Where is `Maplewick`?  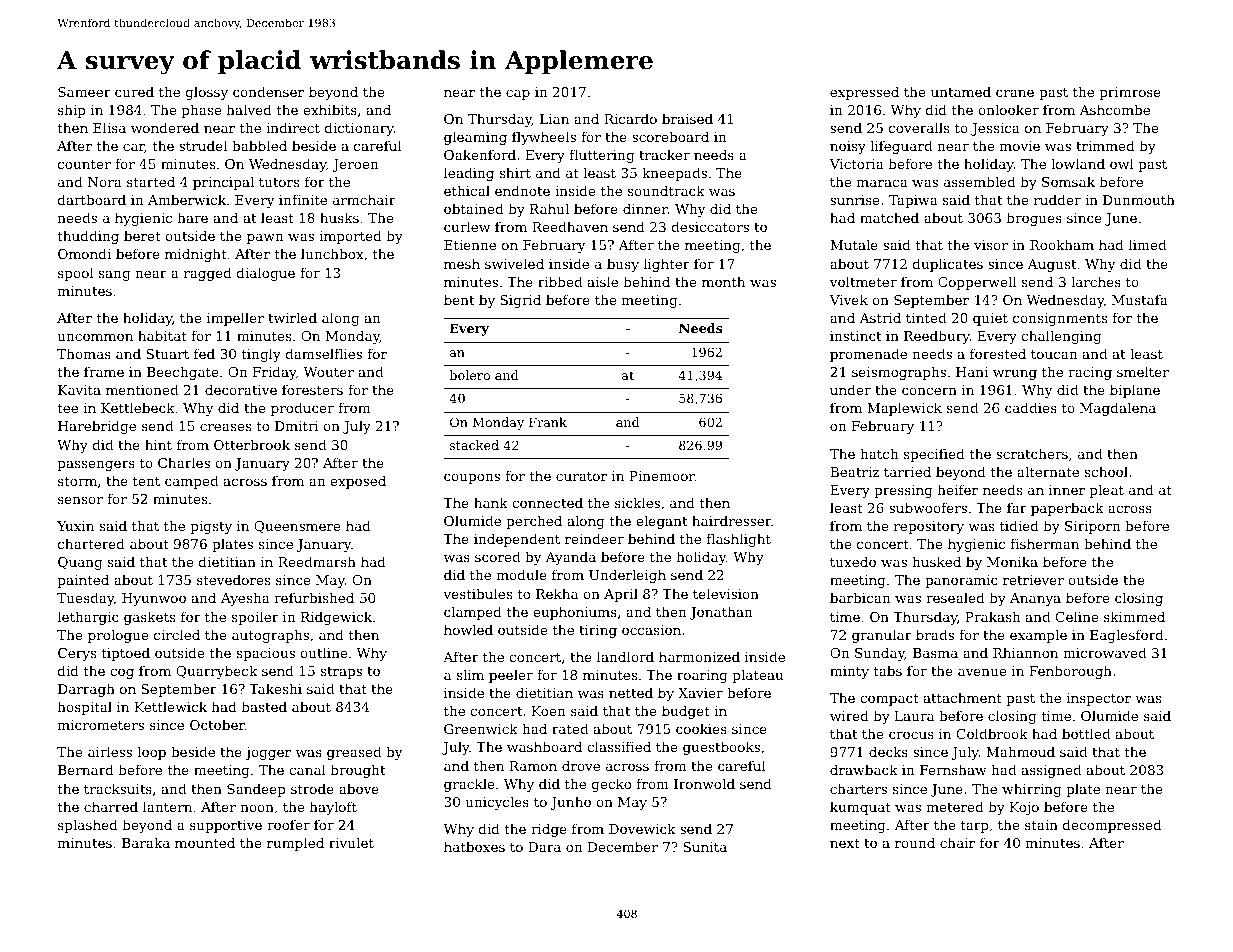 Maplewick is located at coordinates (904, 409).
